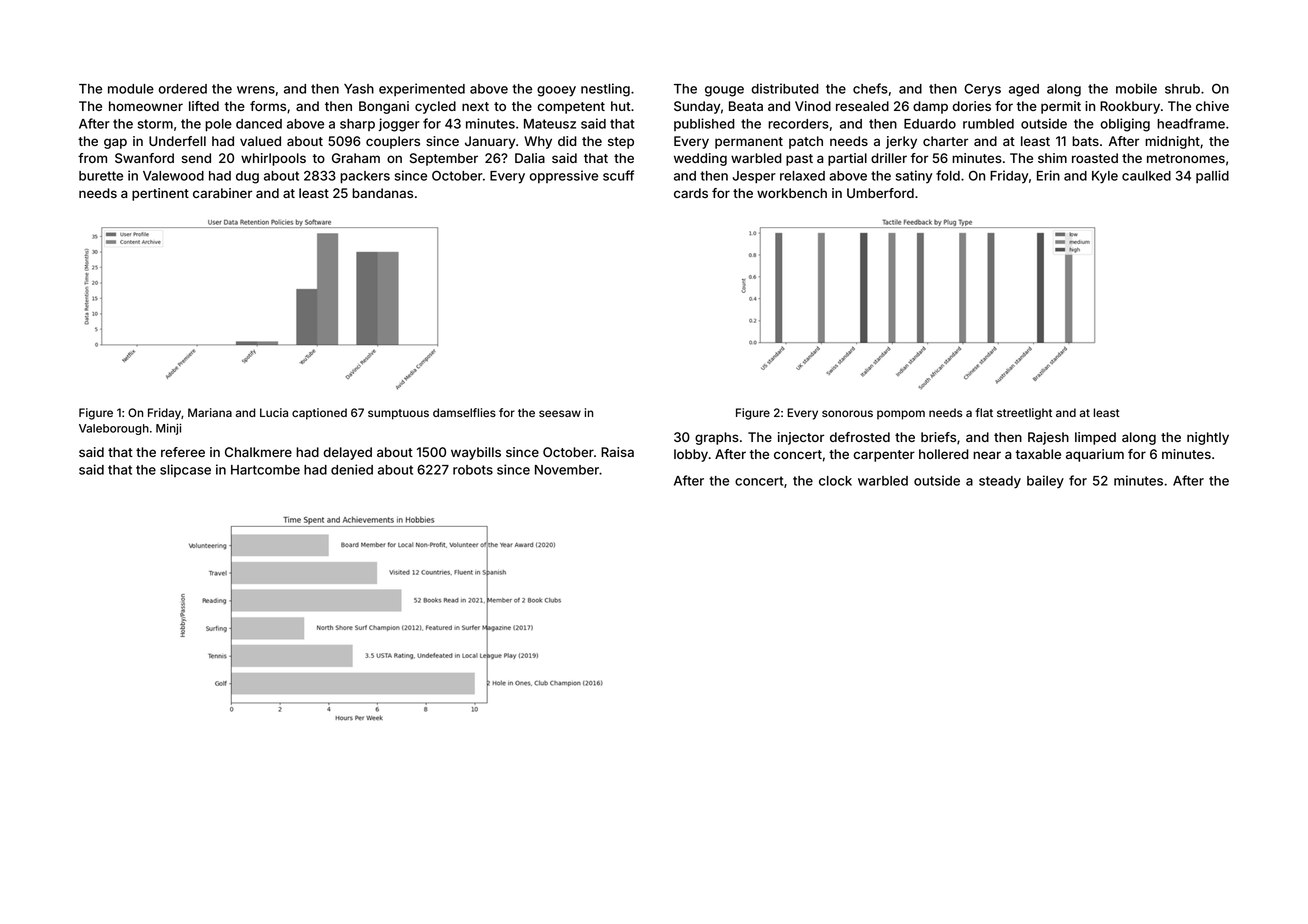 This screenshot has width=1308, height=924. I want to click on gouge, so click(724, 91).
